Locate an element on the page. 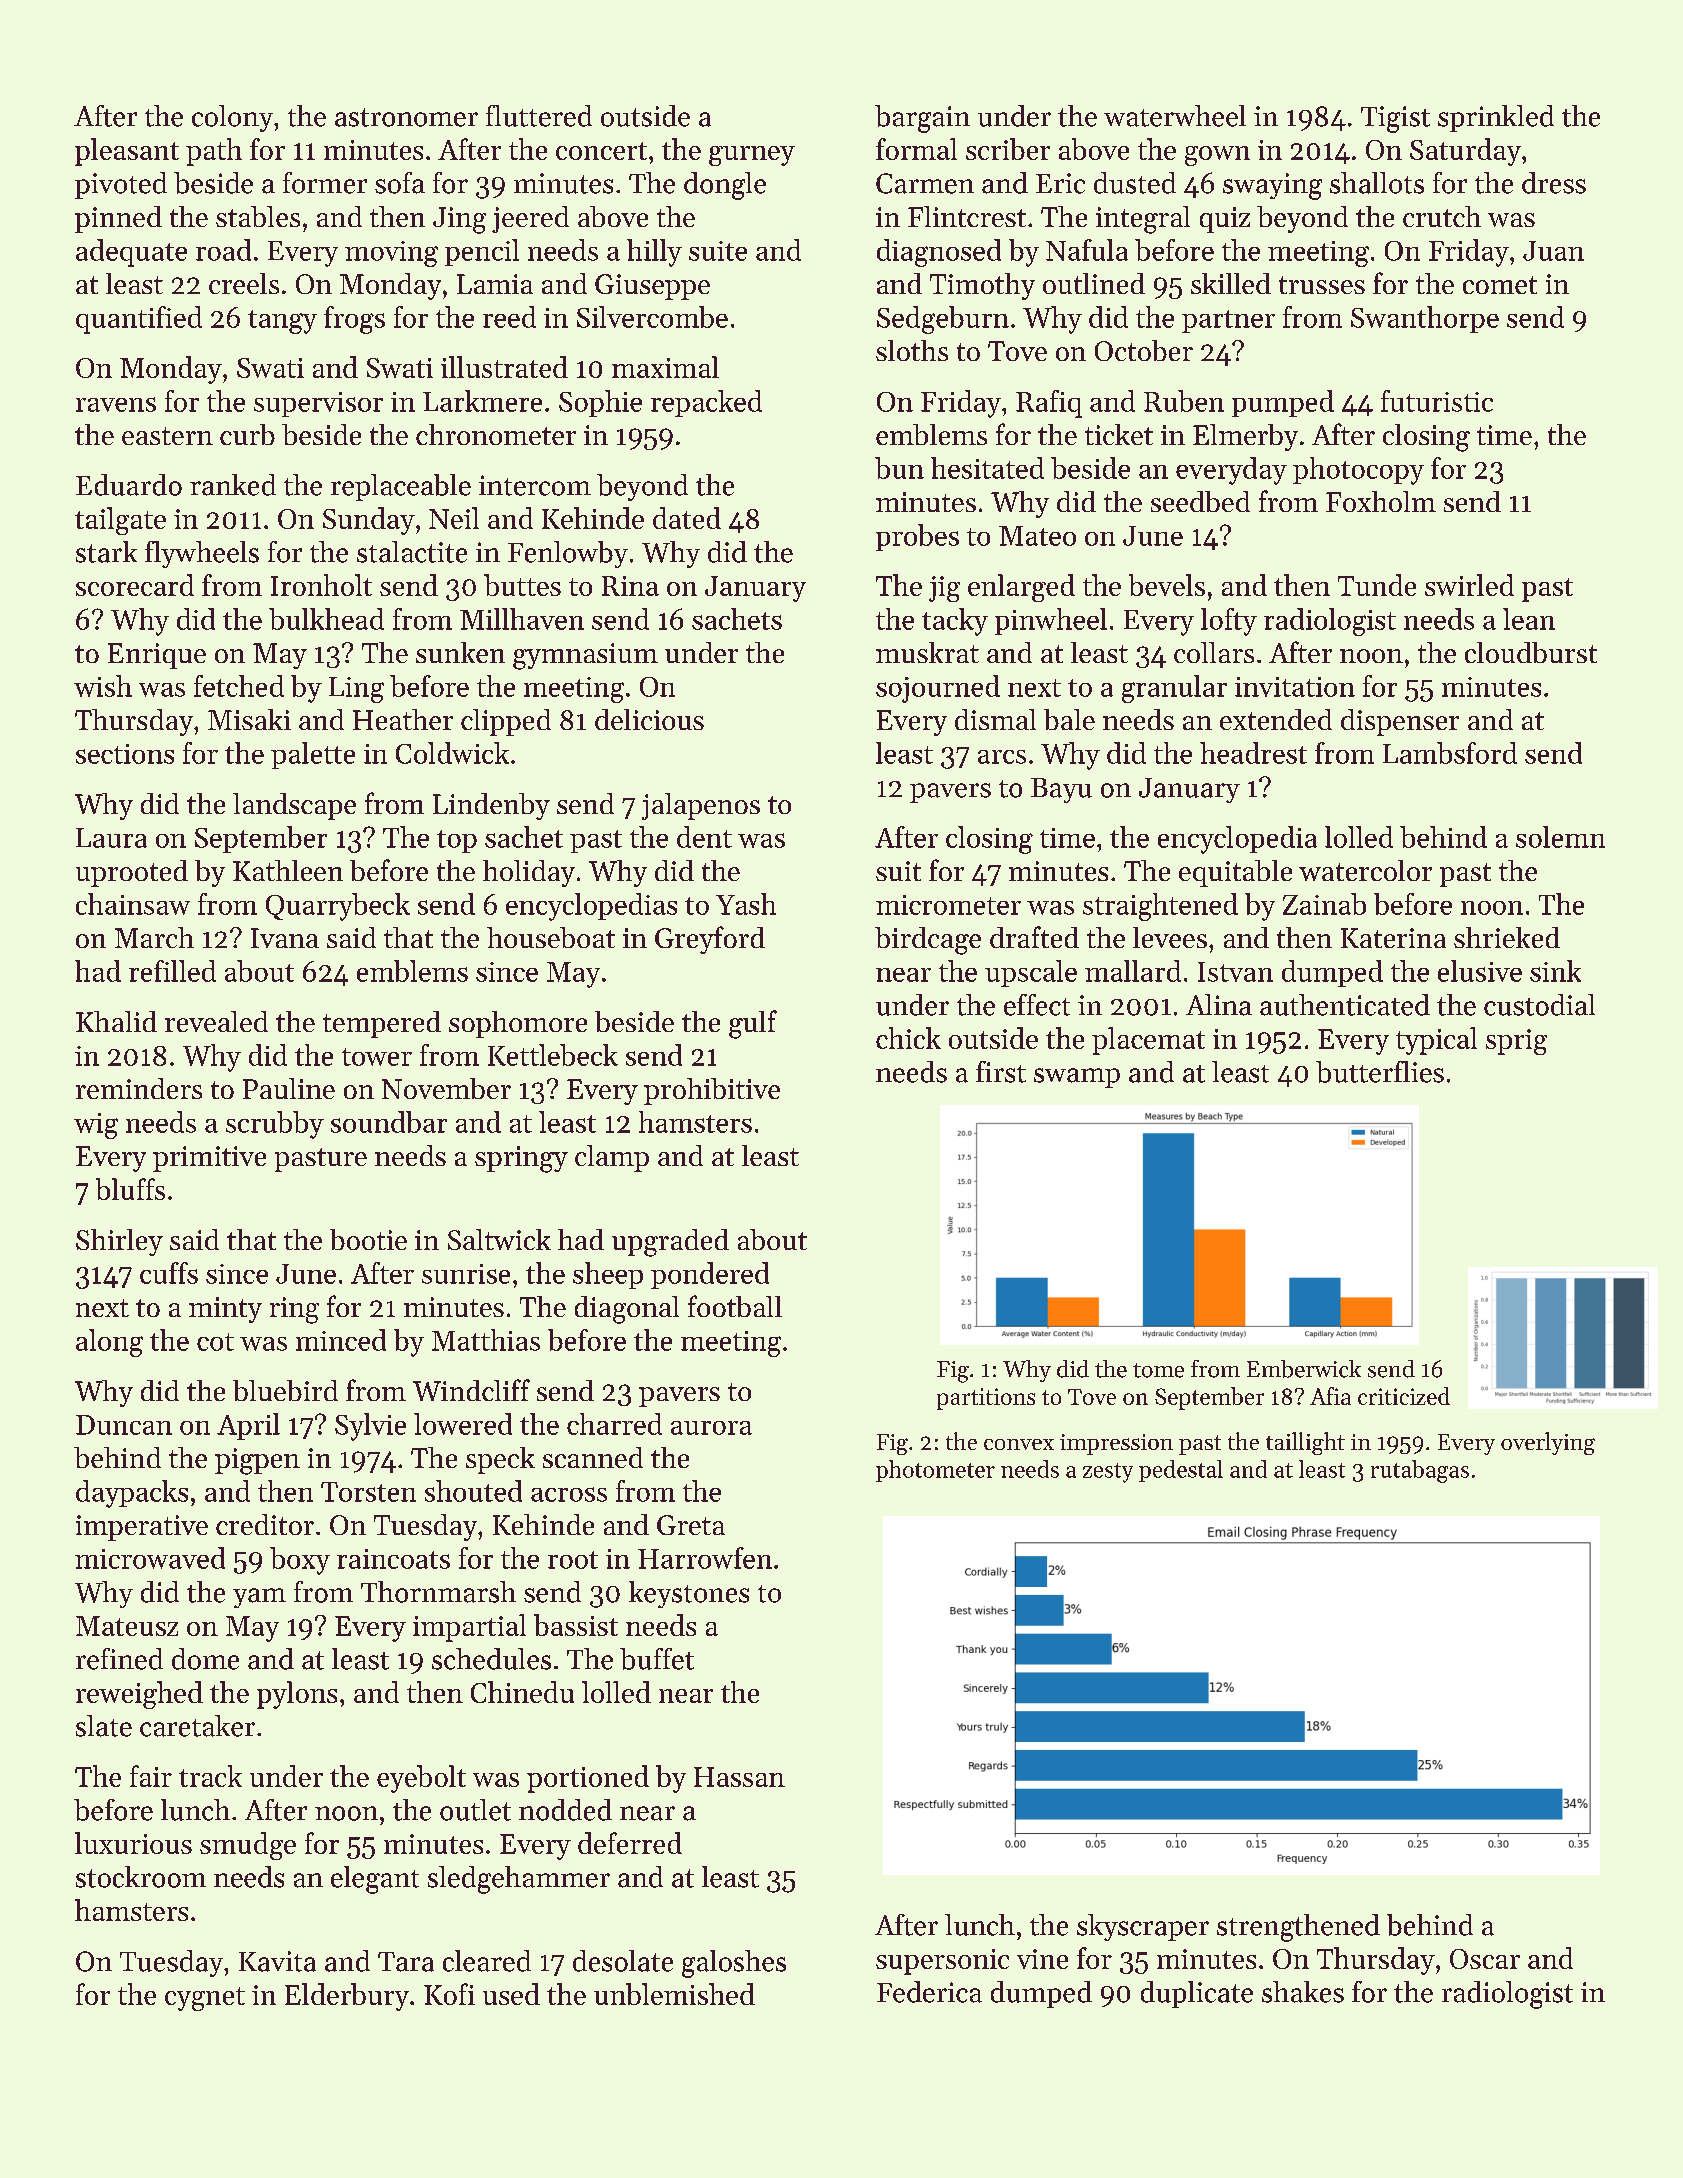 The image size is (1683, 2178). astronomer is located at coordinates (406, 117).
